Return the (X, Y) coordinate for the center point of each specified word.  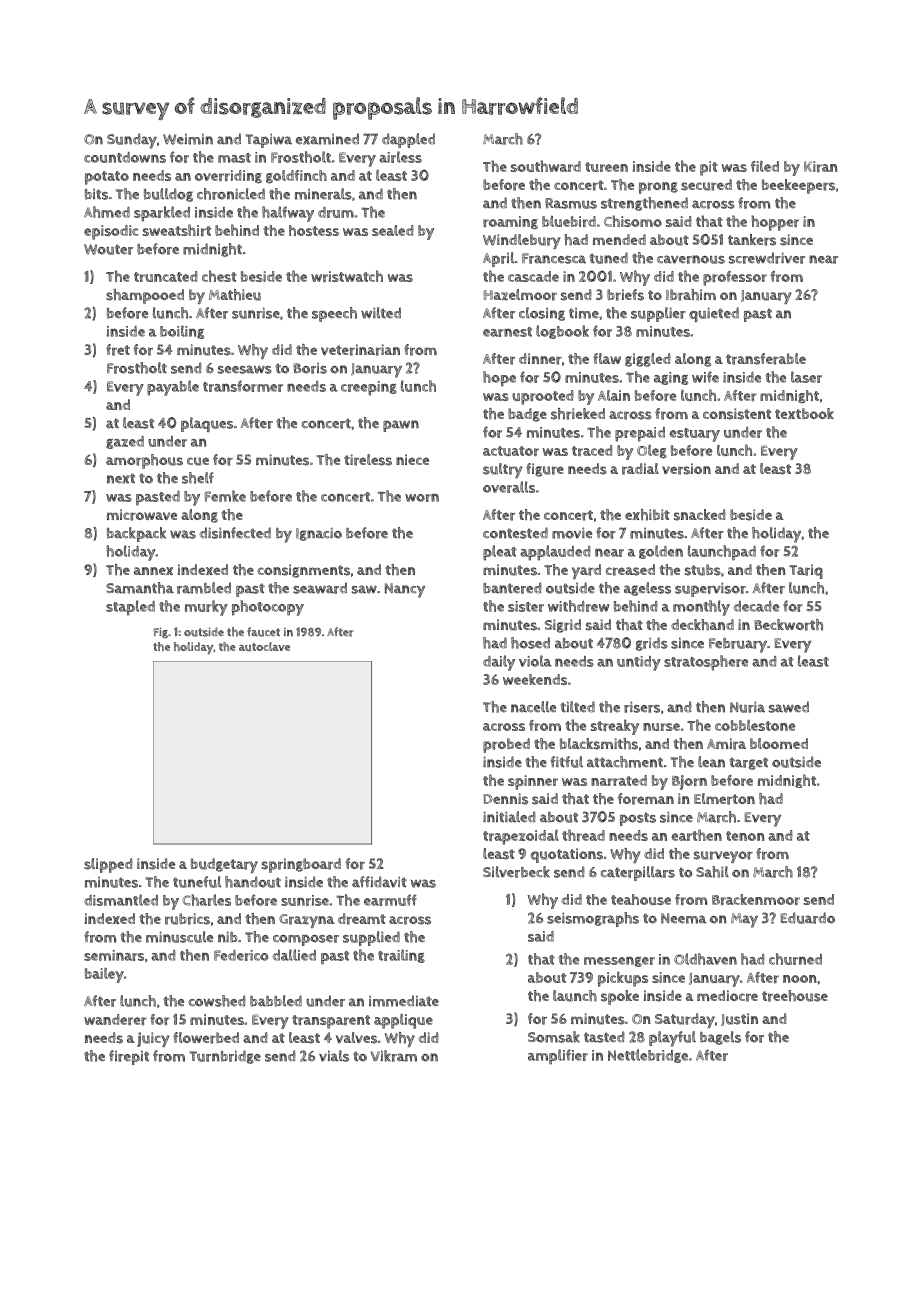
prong (658, 188)
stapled (130, 608)
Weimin (188, 139)
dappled (408, 140)
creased (630, 570)
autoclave (264, 646)
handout (253, 882)
